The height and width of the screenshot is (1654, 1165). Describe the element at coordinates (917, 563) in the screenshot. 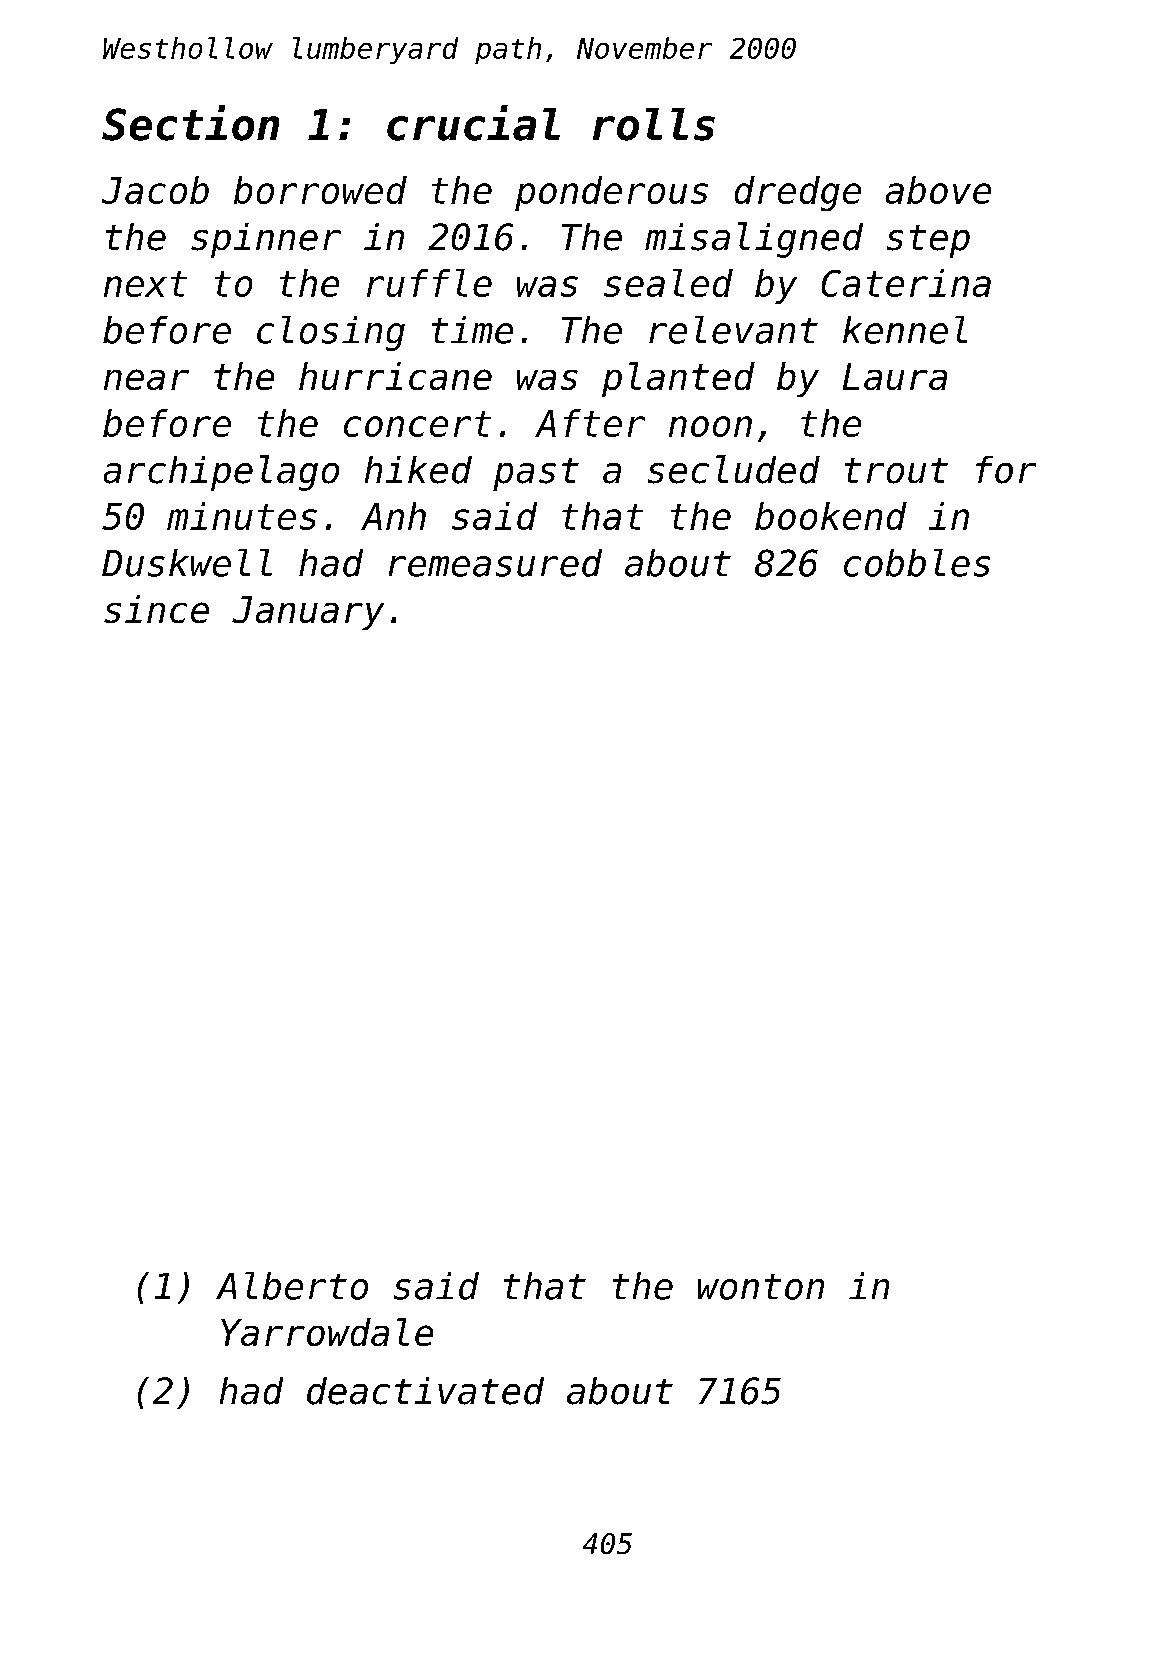

I see `cobbles` at that location.
